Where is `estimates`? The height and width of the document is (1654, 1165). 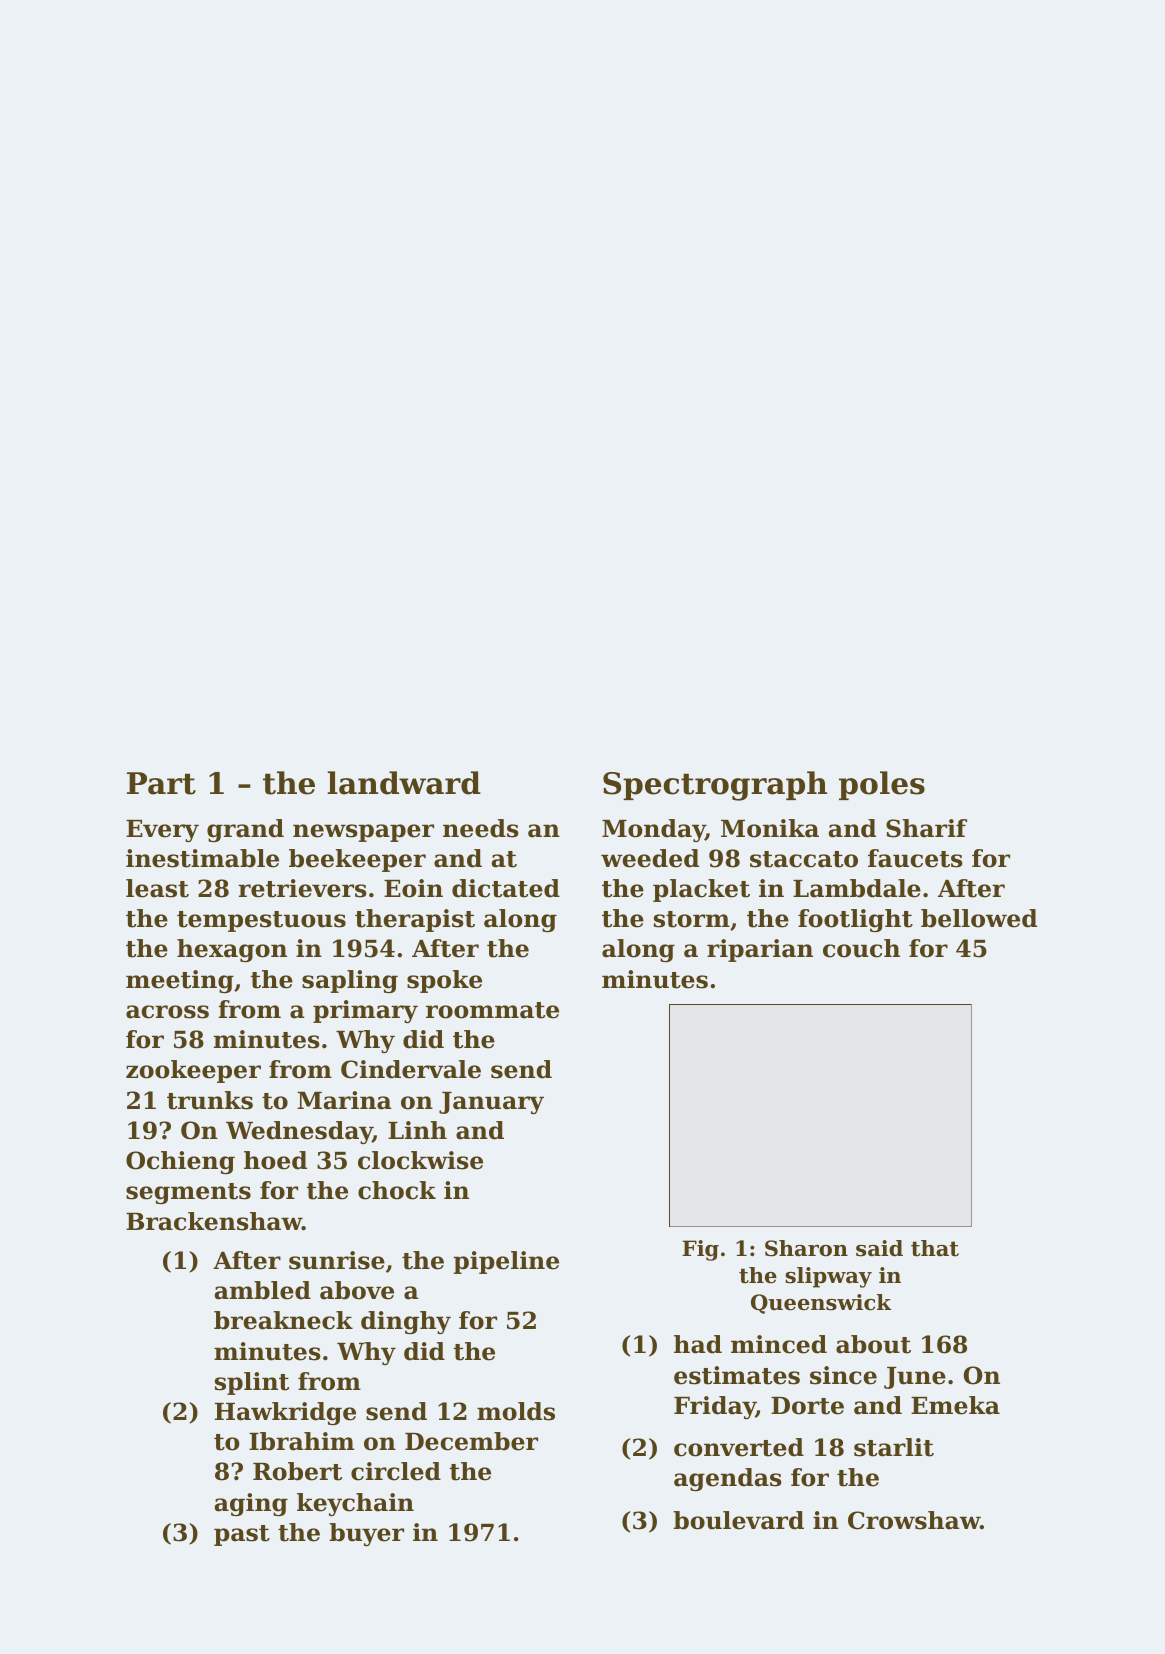 estimates is located at coordinates (737, 1375).
